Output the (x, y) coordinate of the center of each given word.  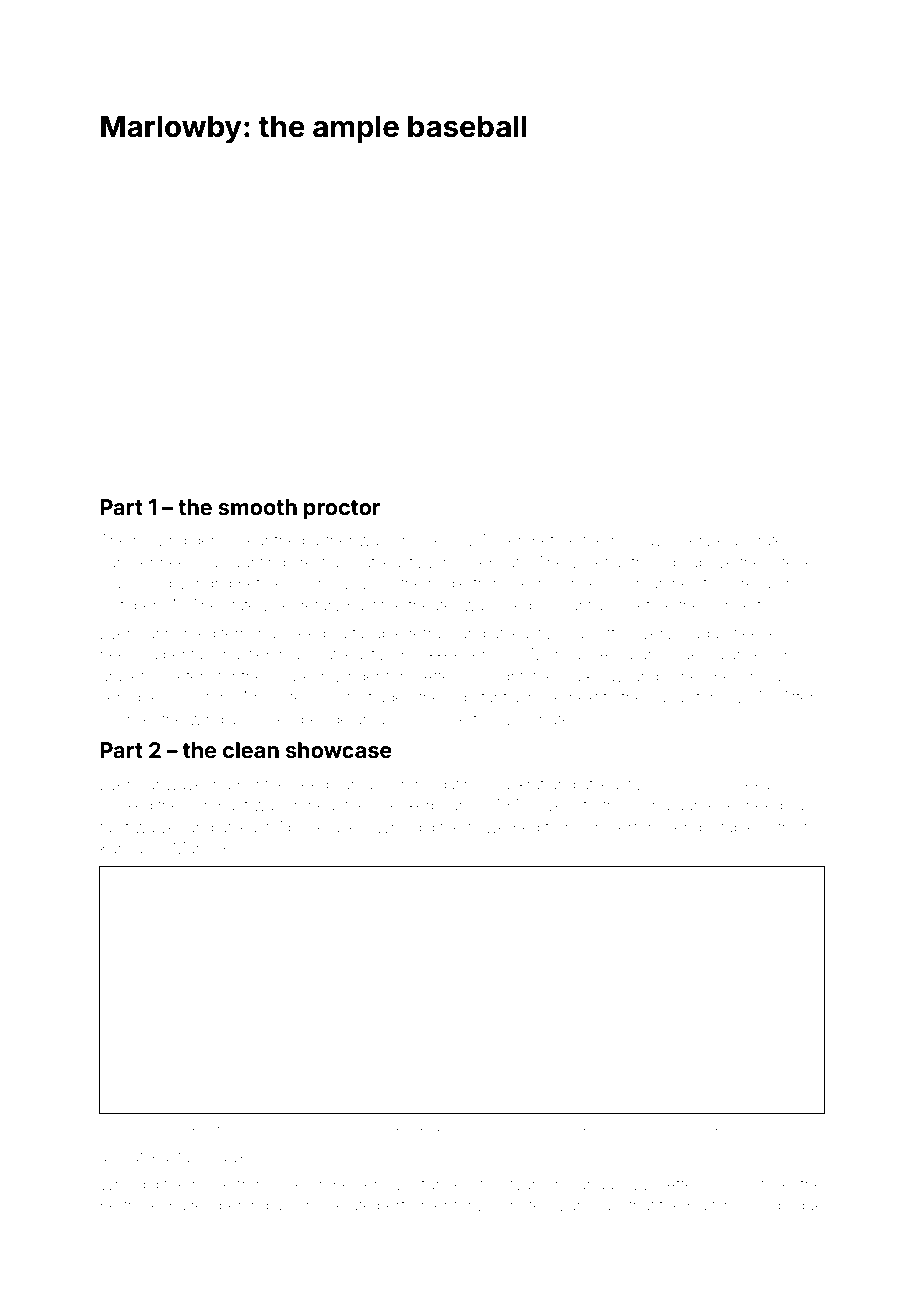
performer (413, 1206)
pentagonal (203, 656)
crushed (422, 540)
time (776, 1184)
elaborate (751, 540)
